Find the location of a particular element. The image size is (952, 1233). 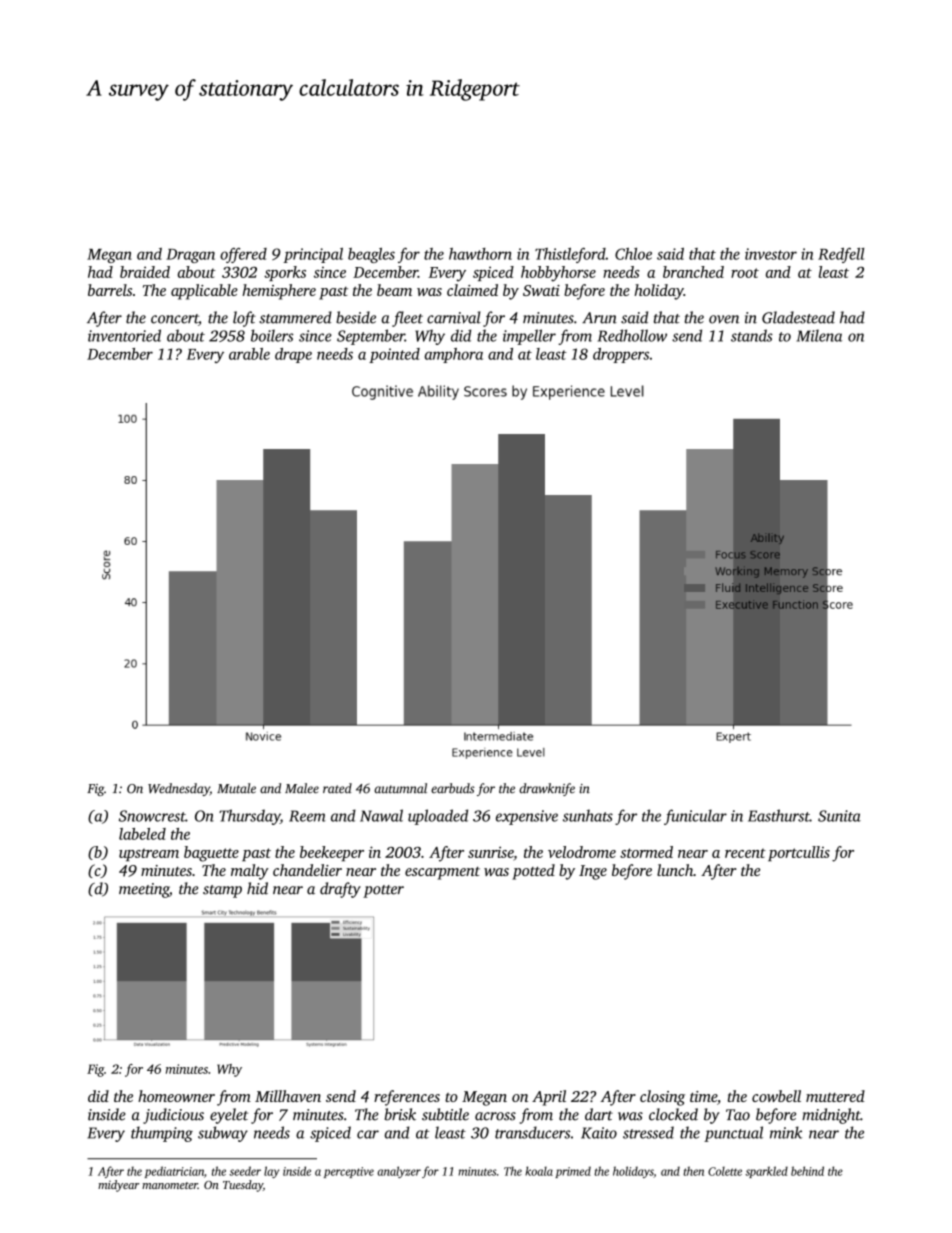

portcullis is located at coordinates (799, 853).
